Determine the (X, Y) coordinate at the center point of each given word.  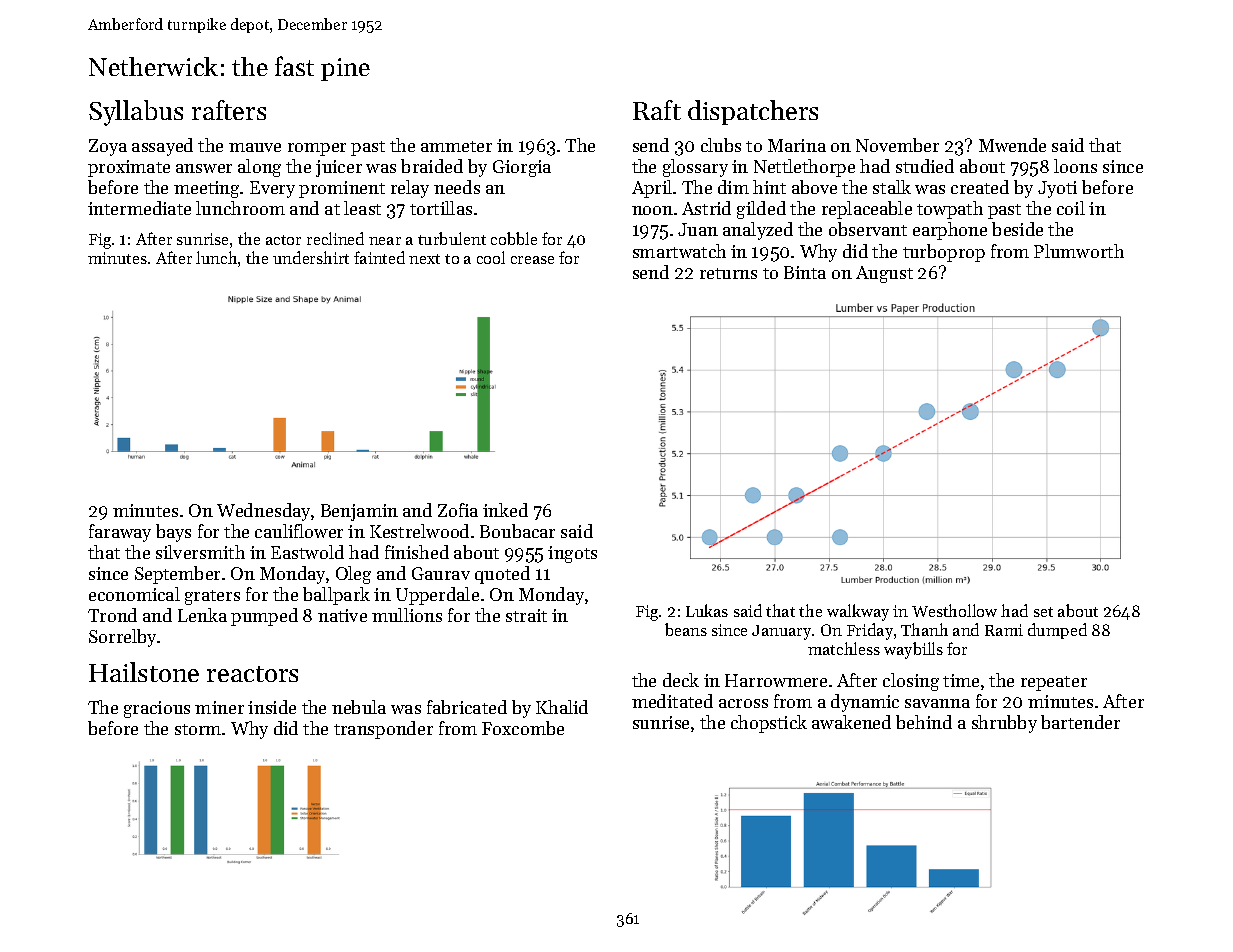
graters (212, 597)
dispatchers (753, 112)
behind (924, 722)
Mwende (1012, 145)
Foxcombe (523, 728)
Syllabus (136, 113)
